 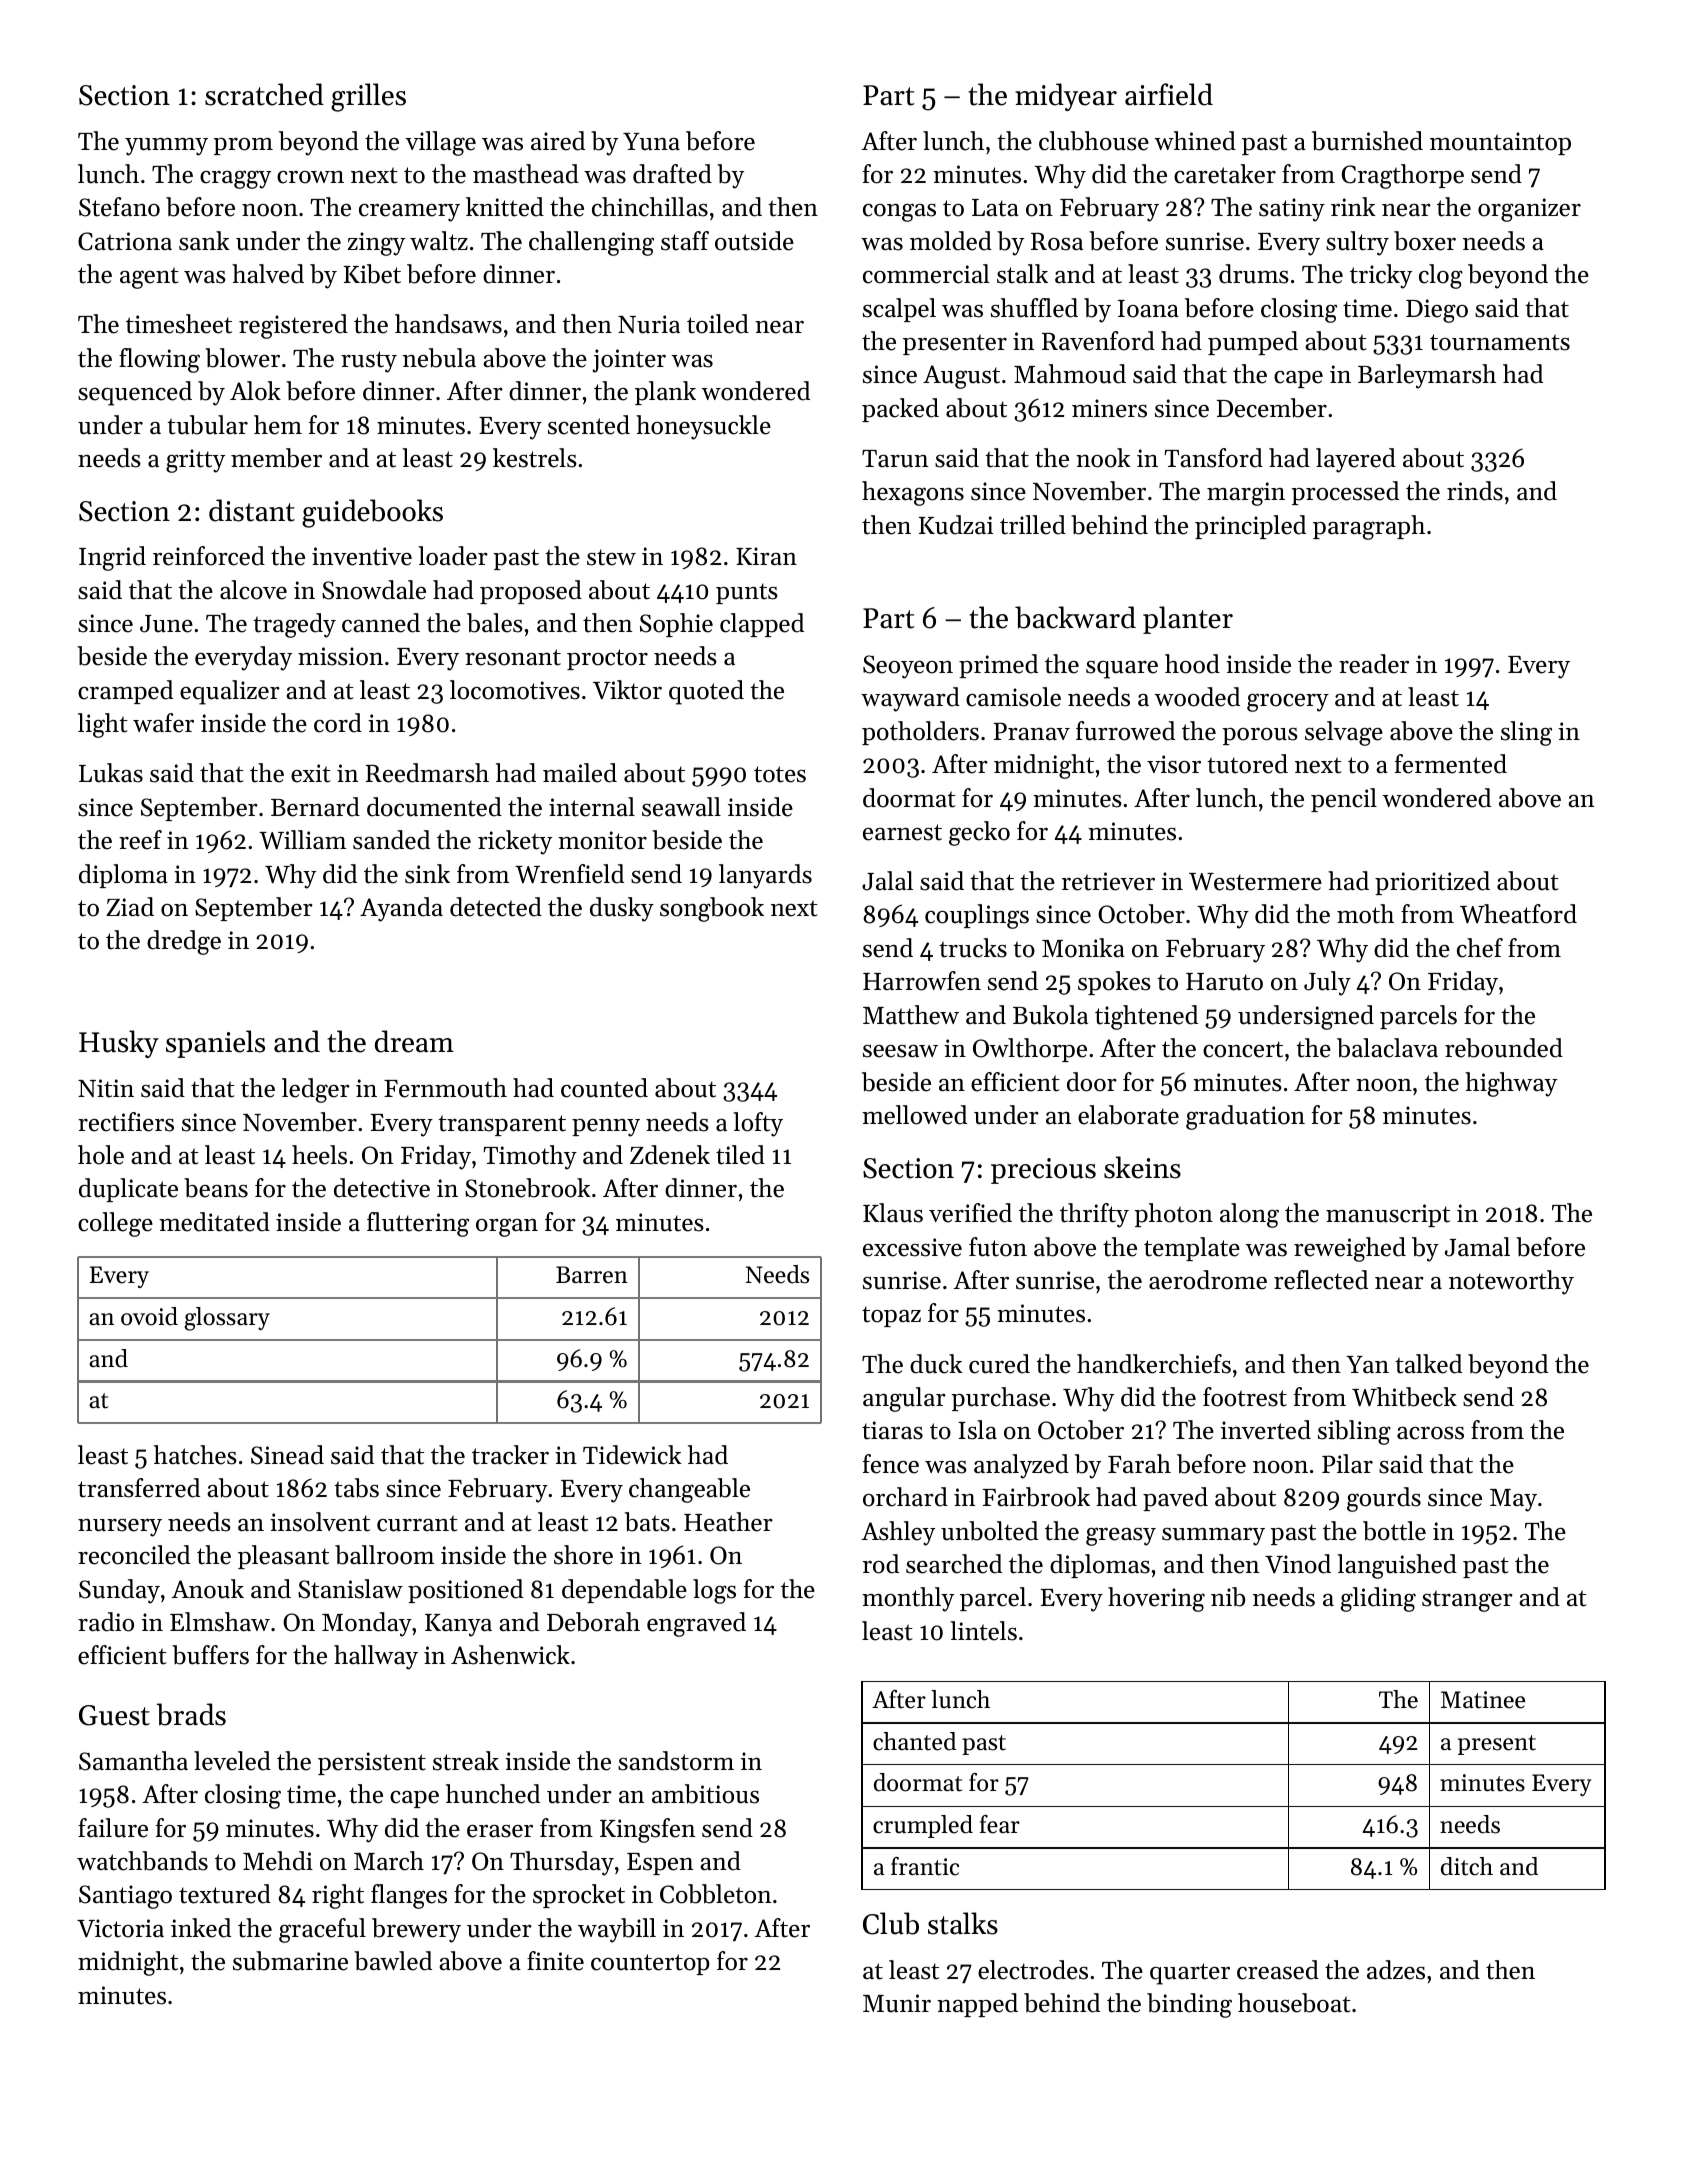 I want to click on reader, so click(x=1374, y=664).
